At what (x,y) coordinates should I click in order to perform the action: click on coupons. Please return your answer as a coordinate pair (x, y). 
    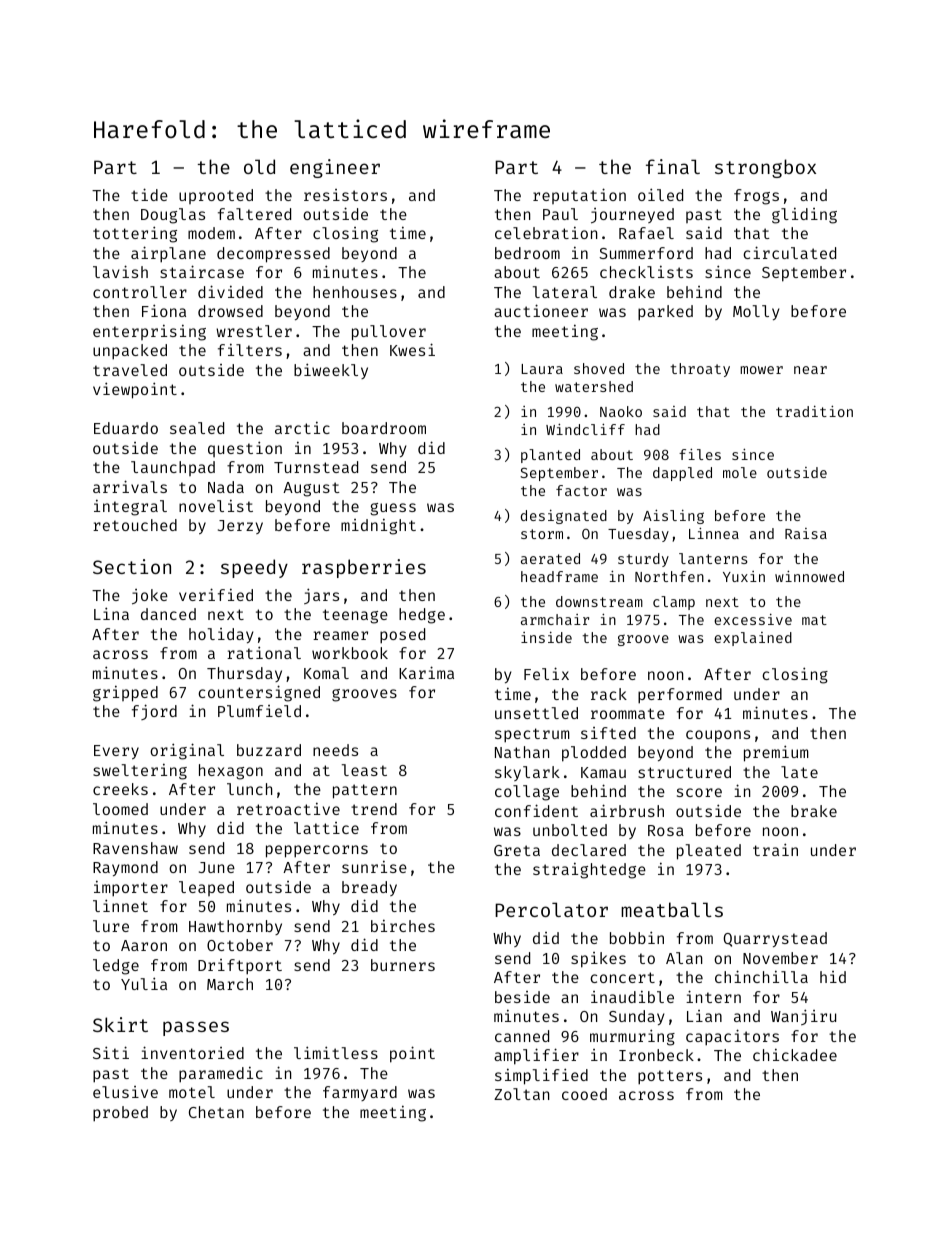
    Looking at the image, I should click on (718, 736).
